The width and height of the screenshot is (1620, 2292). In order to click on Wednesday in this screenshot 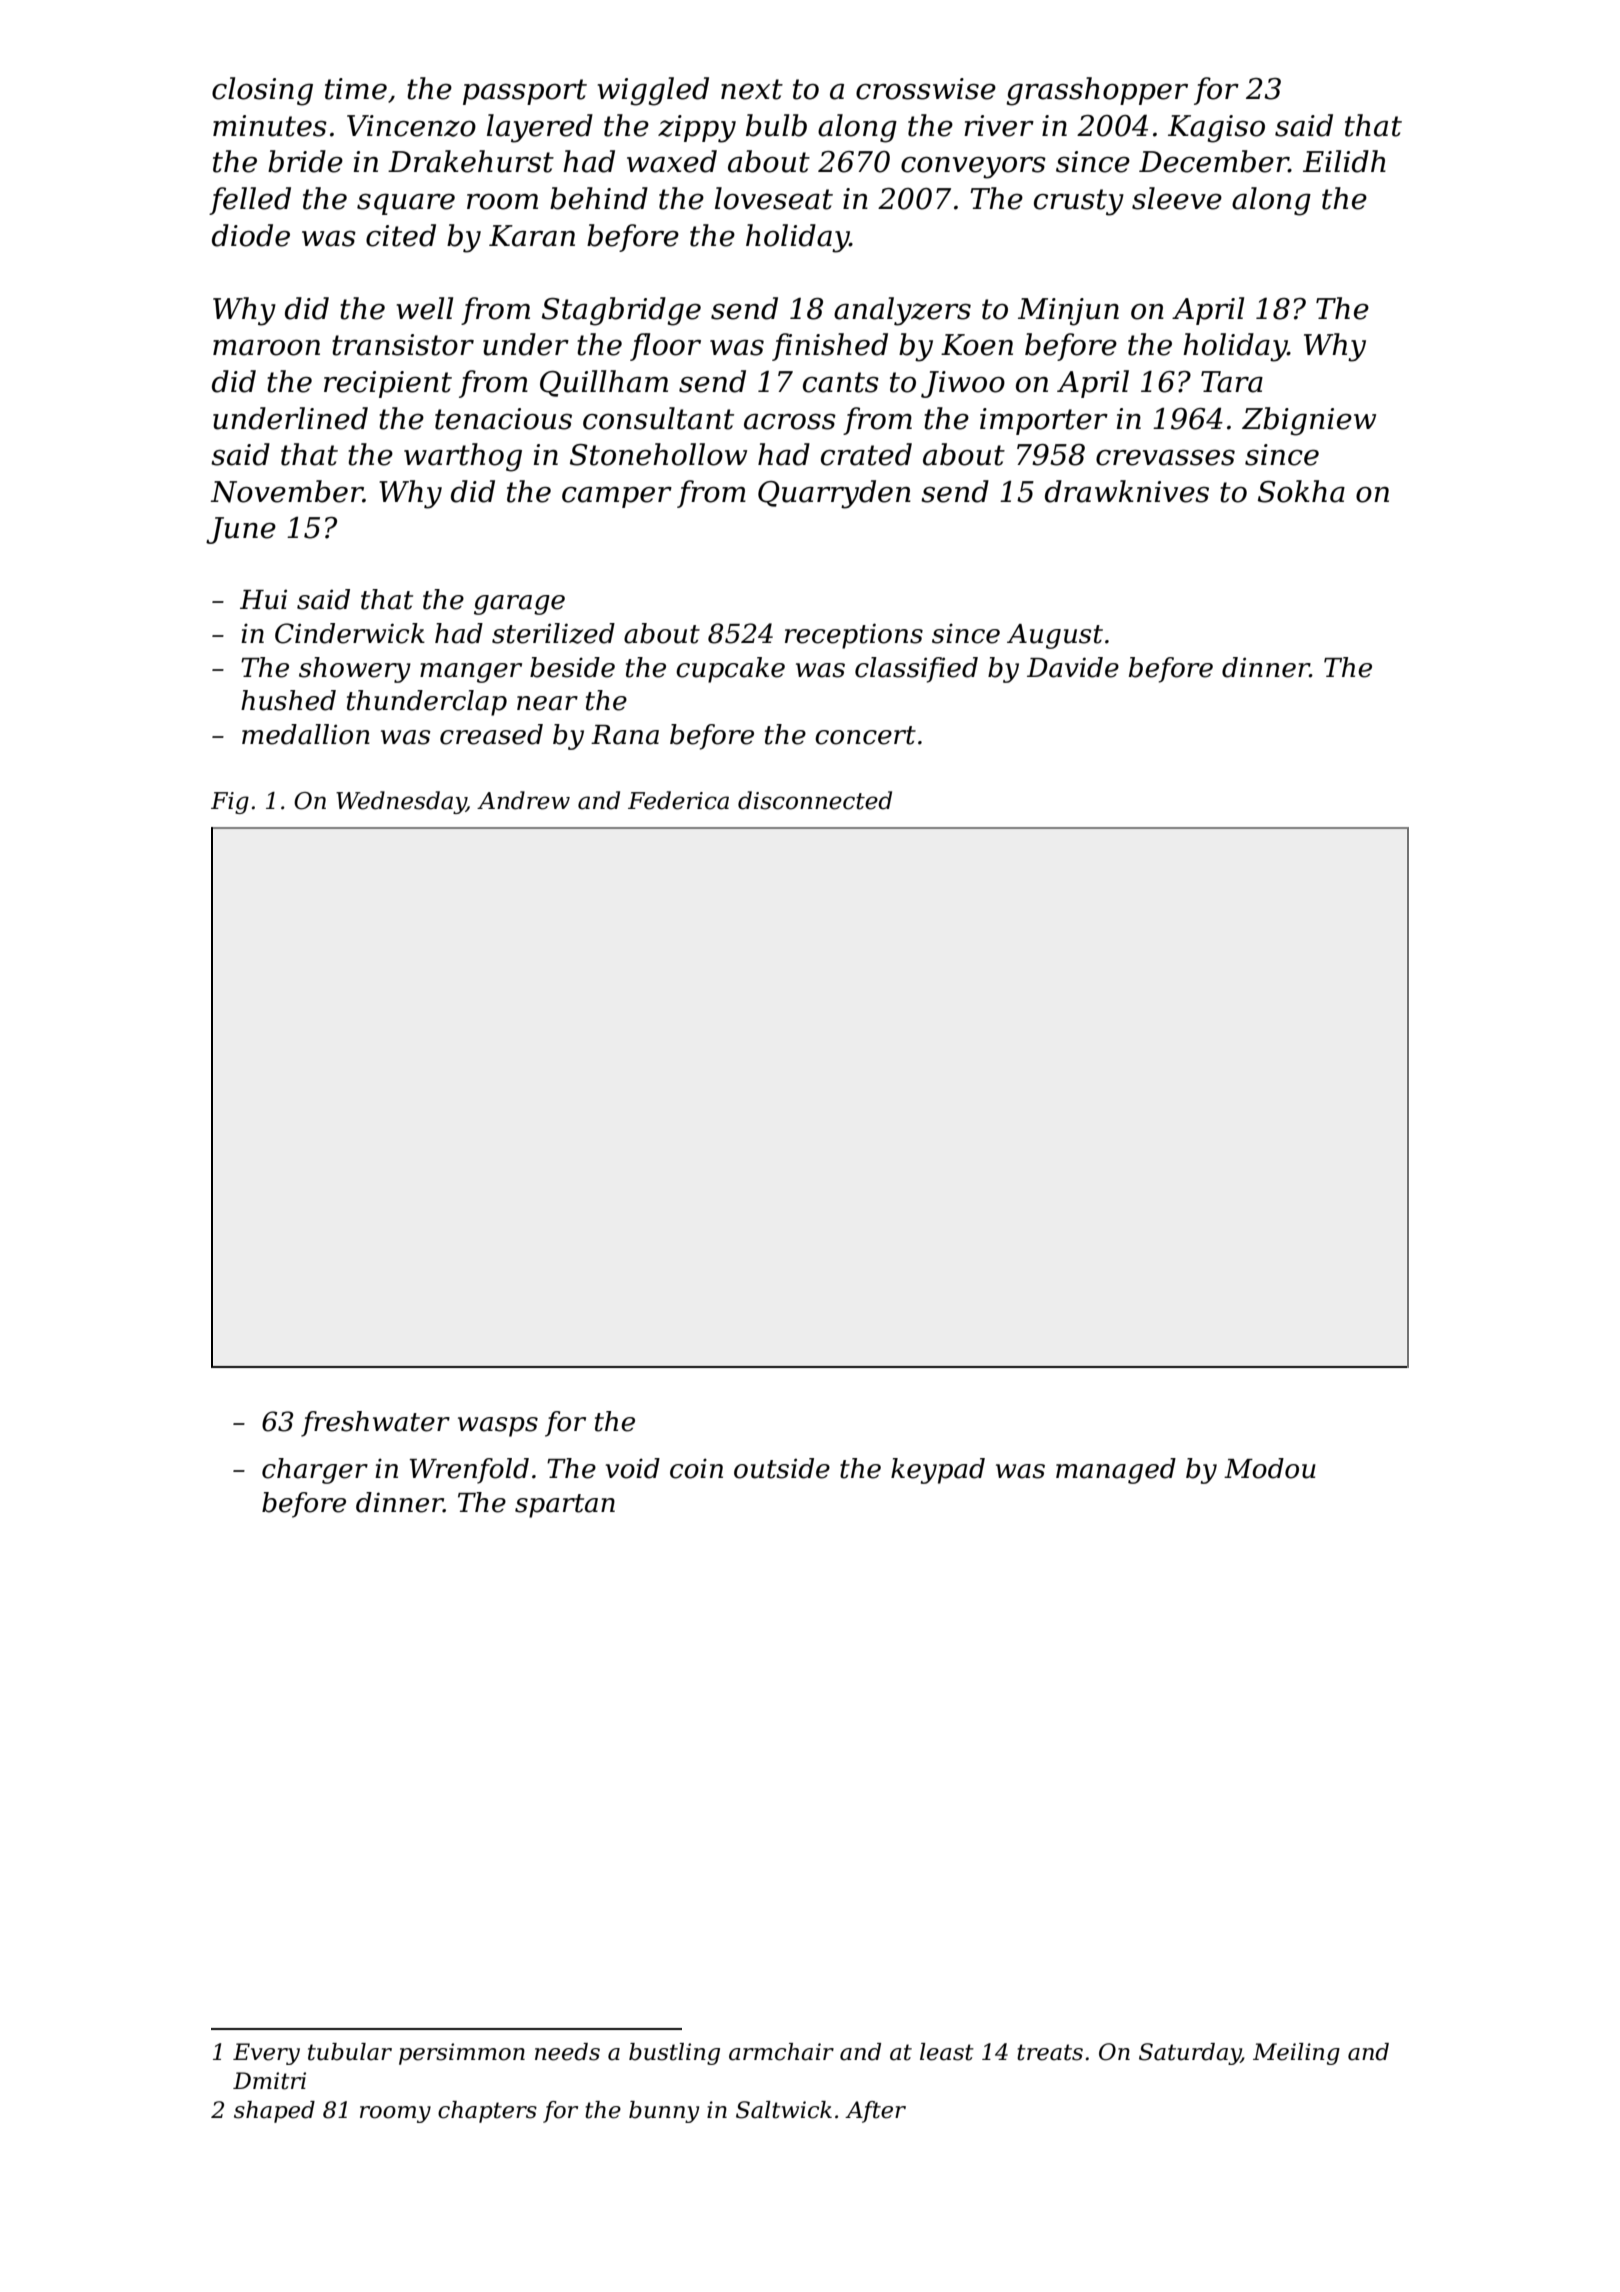, I will do `click(401, 802)`.
